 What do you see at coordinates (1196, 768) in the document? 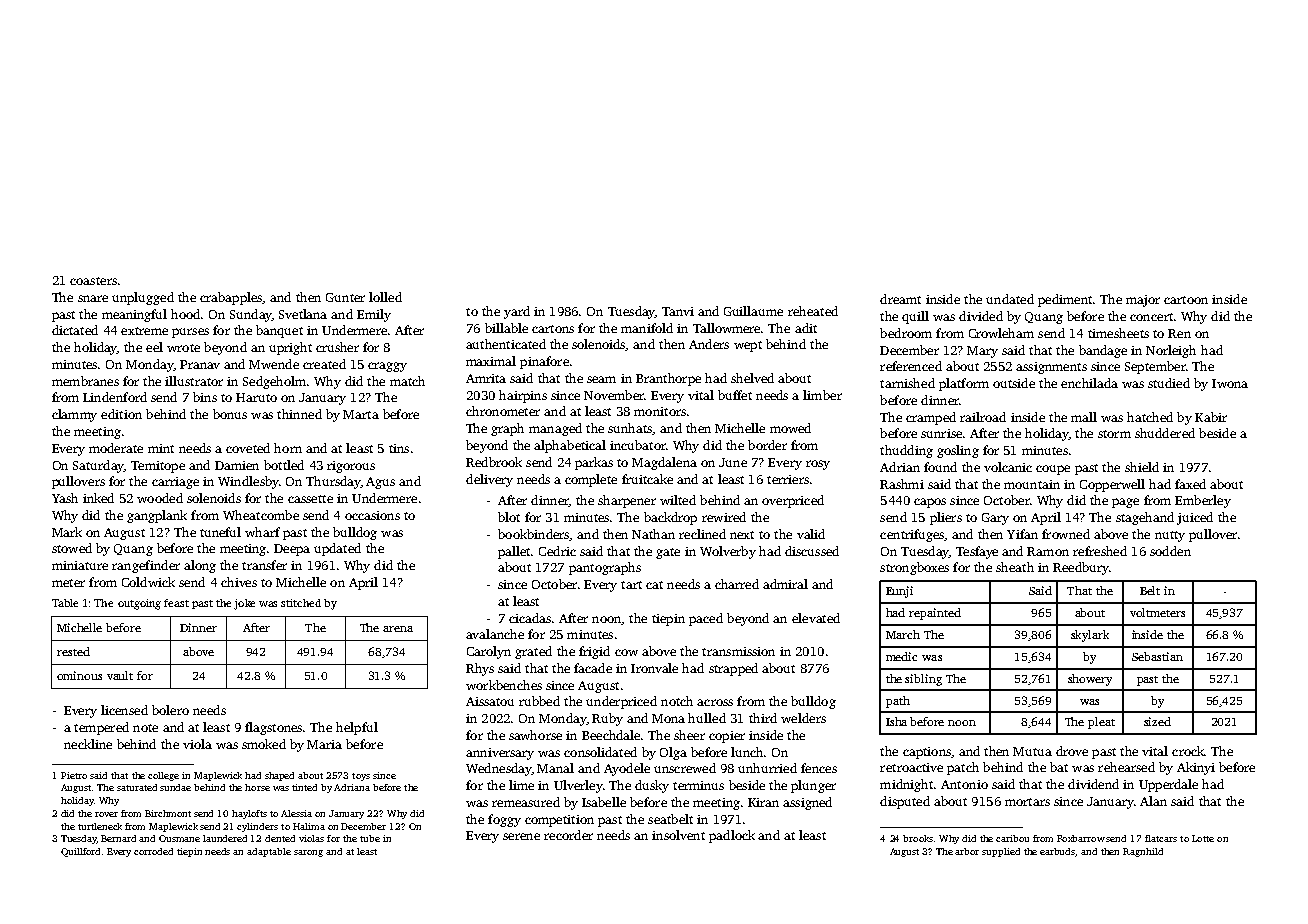
I see `Akinyi` at bounding box center [1196, 768].
